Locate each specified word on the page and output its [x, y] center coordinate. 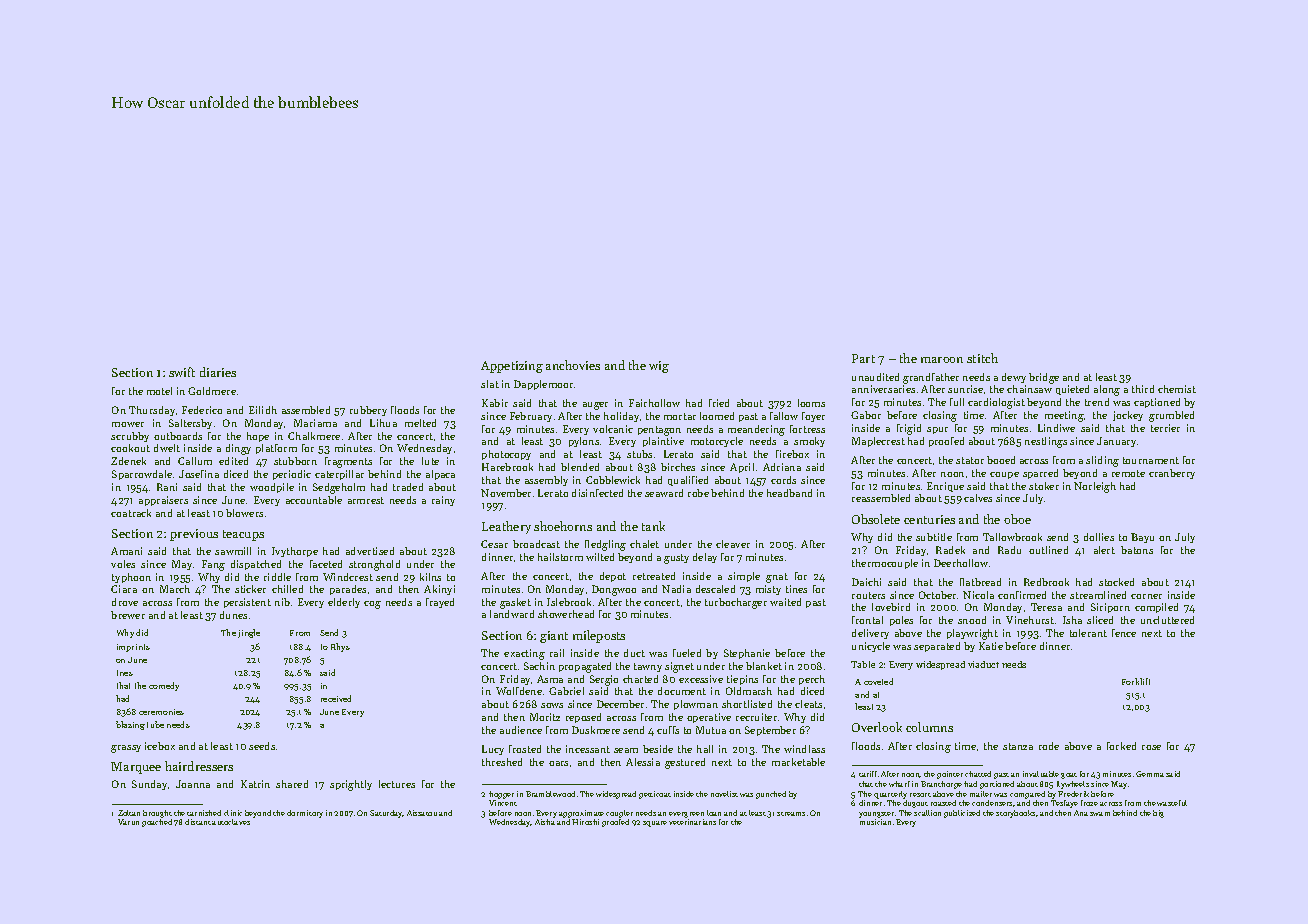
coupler [619, 814]
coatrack [131, 513]
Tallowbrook [1012, 537]
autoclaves [231, 822]
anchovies [573, 365]
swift [182, 372]
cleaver [733, 544]
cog [372, 605]
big [1158, 814]
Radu [1009, 550]
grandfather [931, 378]
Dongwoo [614, 590]
